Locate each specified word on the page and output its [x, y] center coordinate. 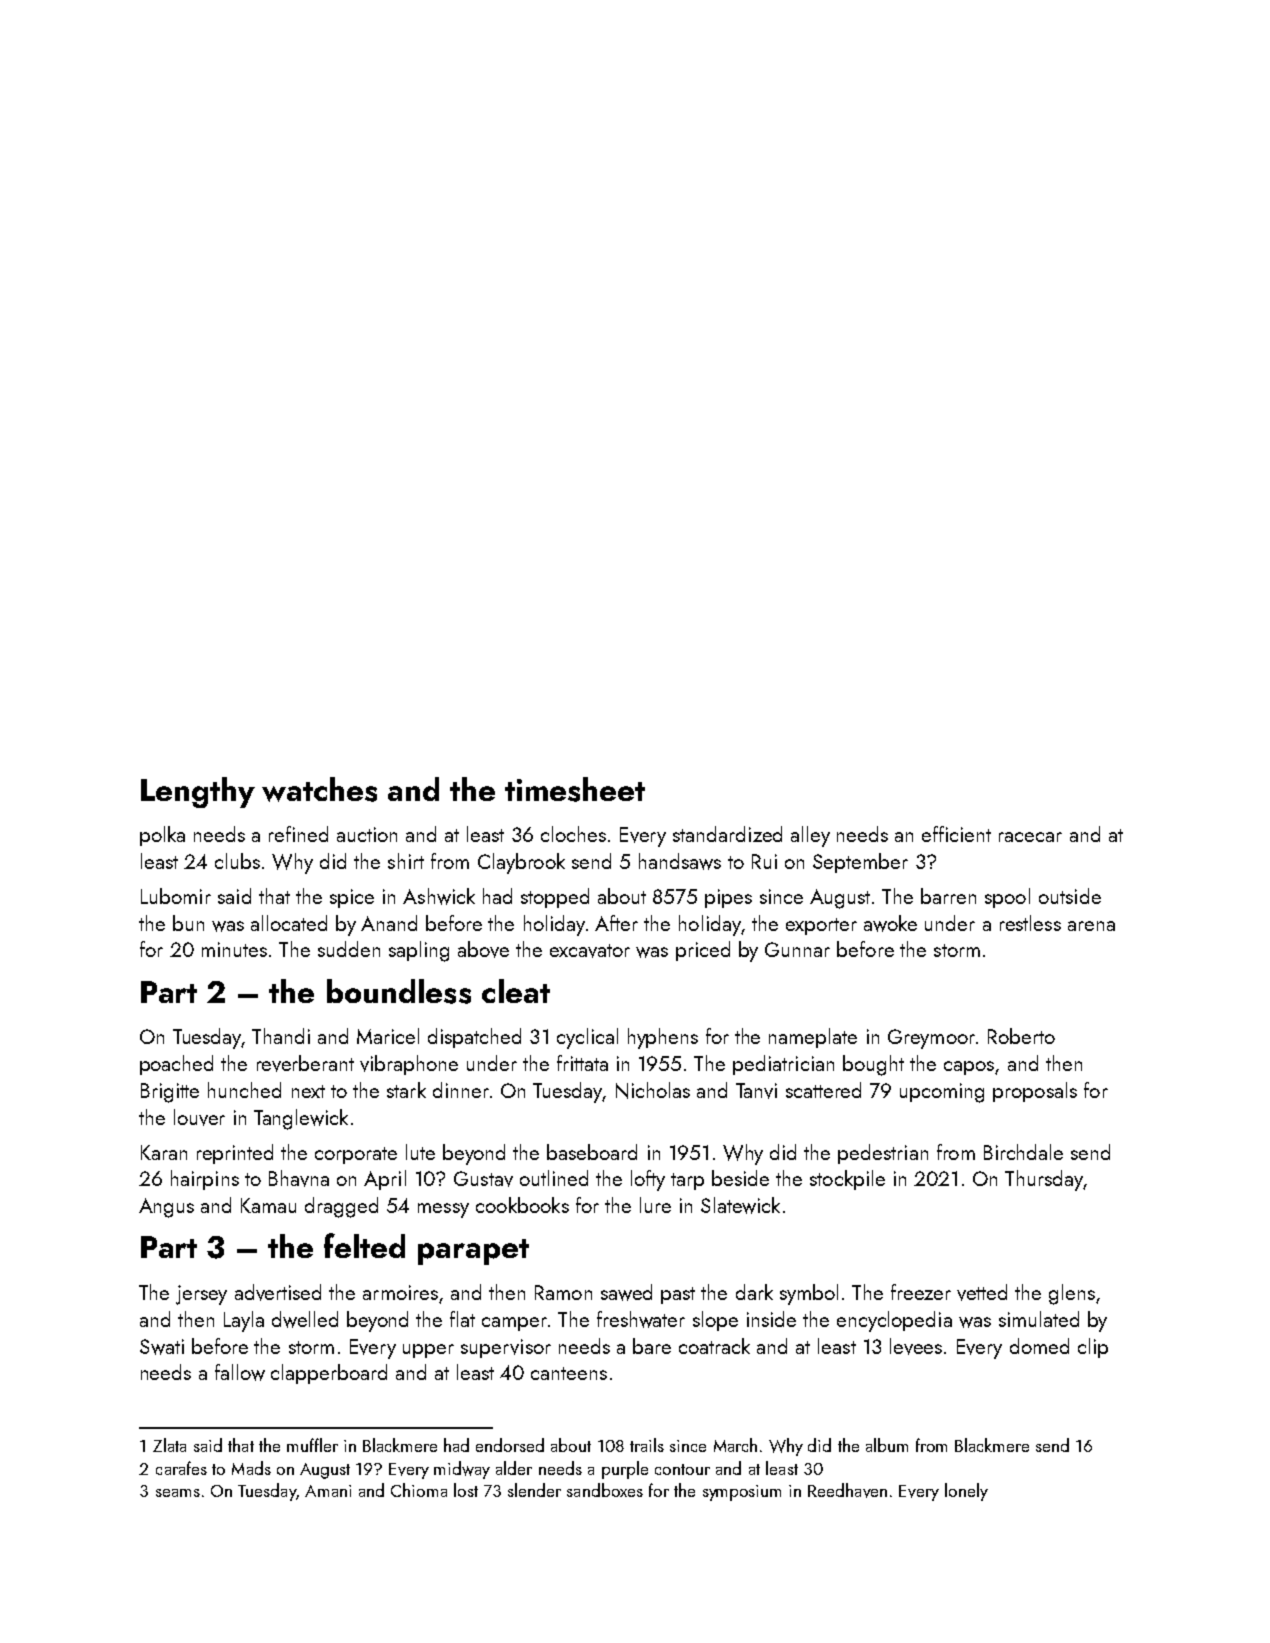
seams [178, 1493]
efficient [956, 834]
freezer [921, 1292]
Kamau [268, 1205]
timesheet [575, 789]
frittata [582, 1063]
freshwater [641, 1319]
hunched [244, 1090]
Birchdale [1023, 1152]
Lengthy [198, 792]
